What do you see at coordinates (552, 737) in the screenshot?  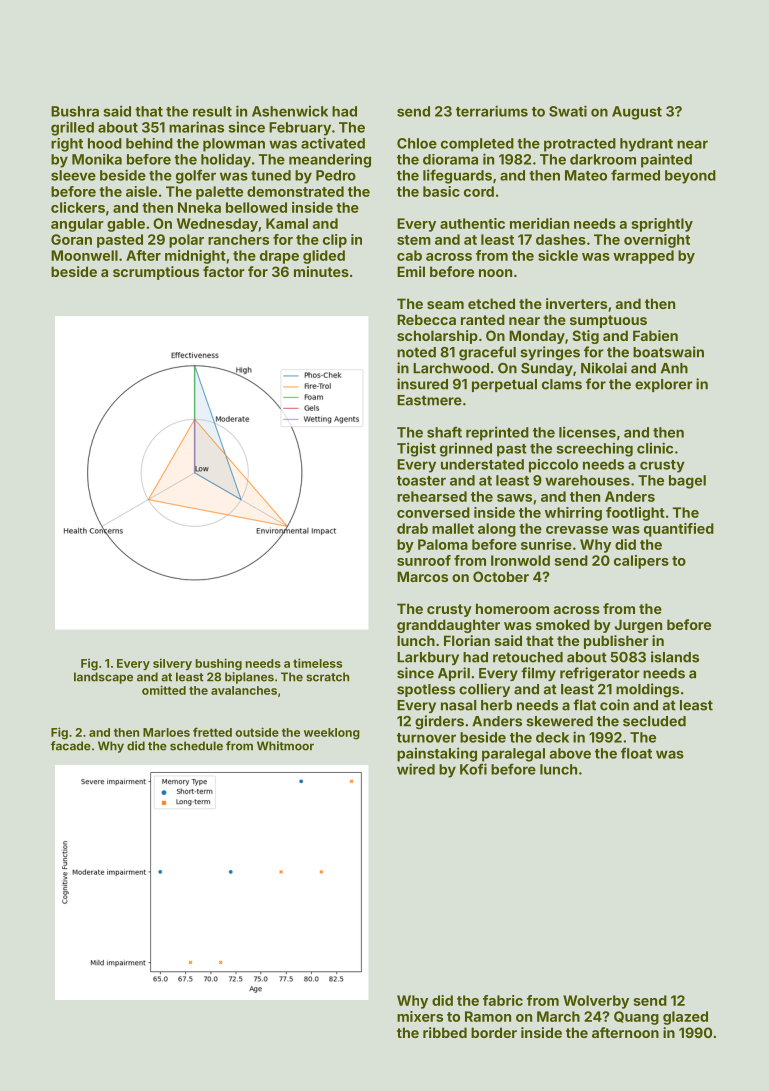 I see `deck` at bounding box center [552, 737].
